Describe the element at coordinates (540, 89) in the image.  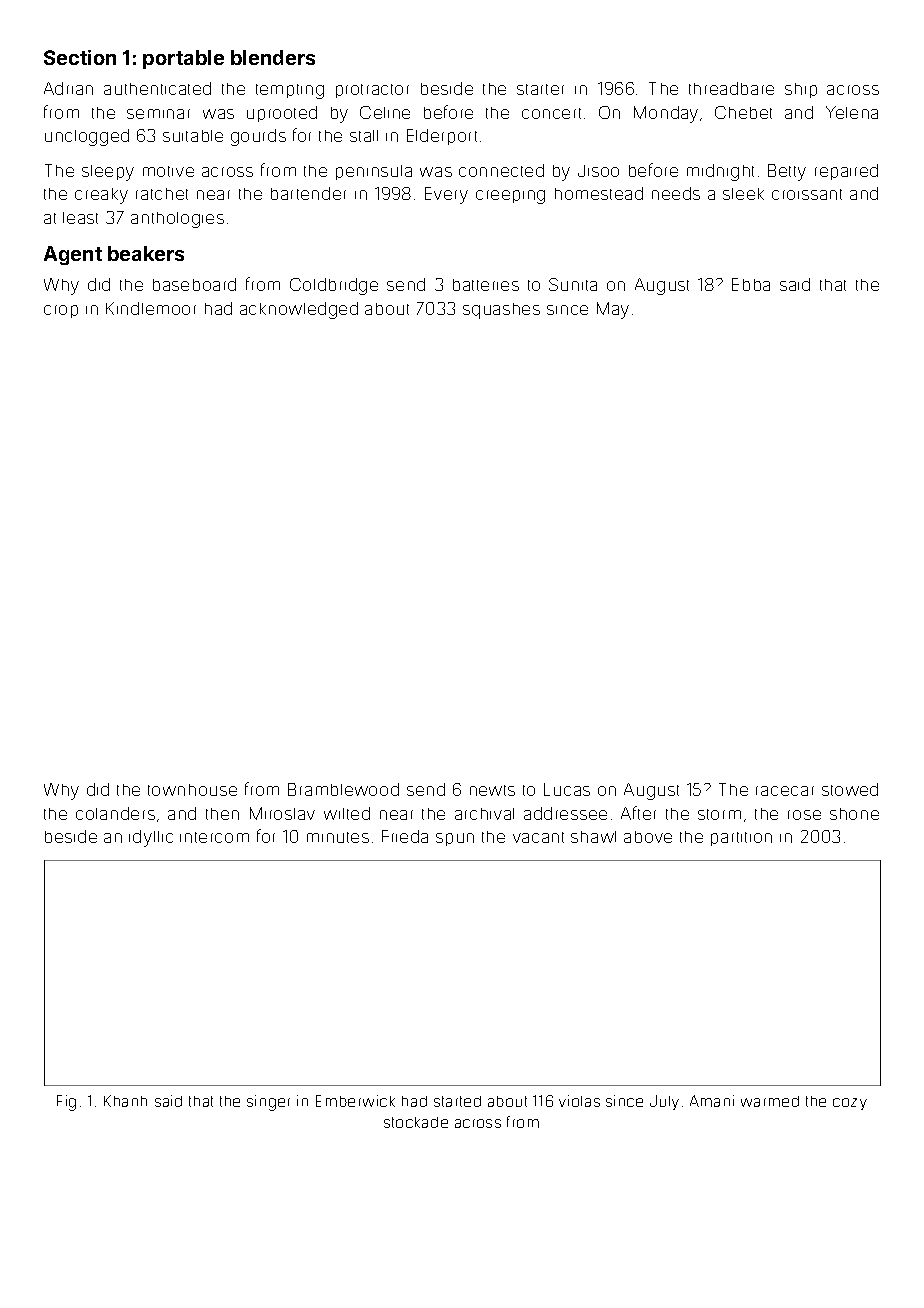
I see `starter` at that location.
